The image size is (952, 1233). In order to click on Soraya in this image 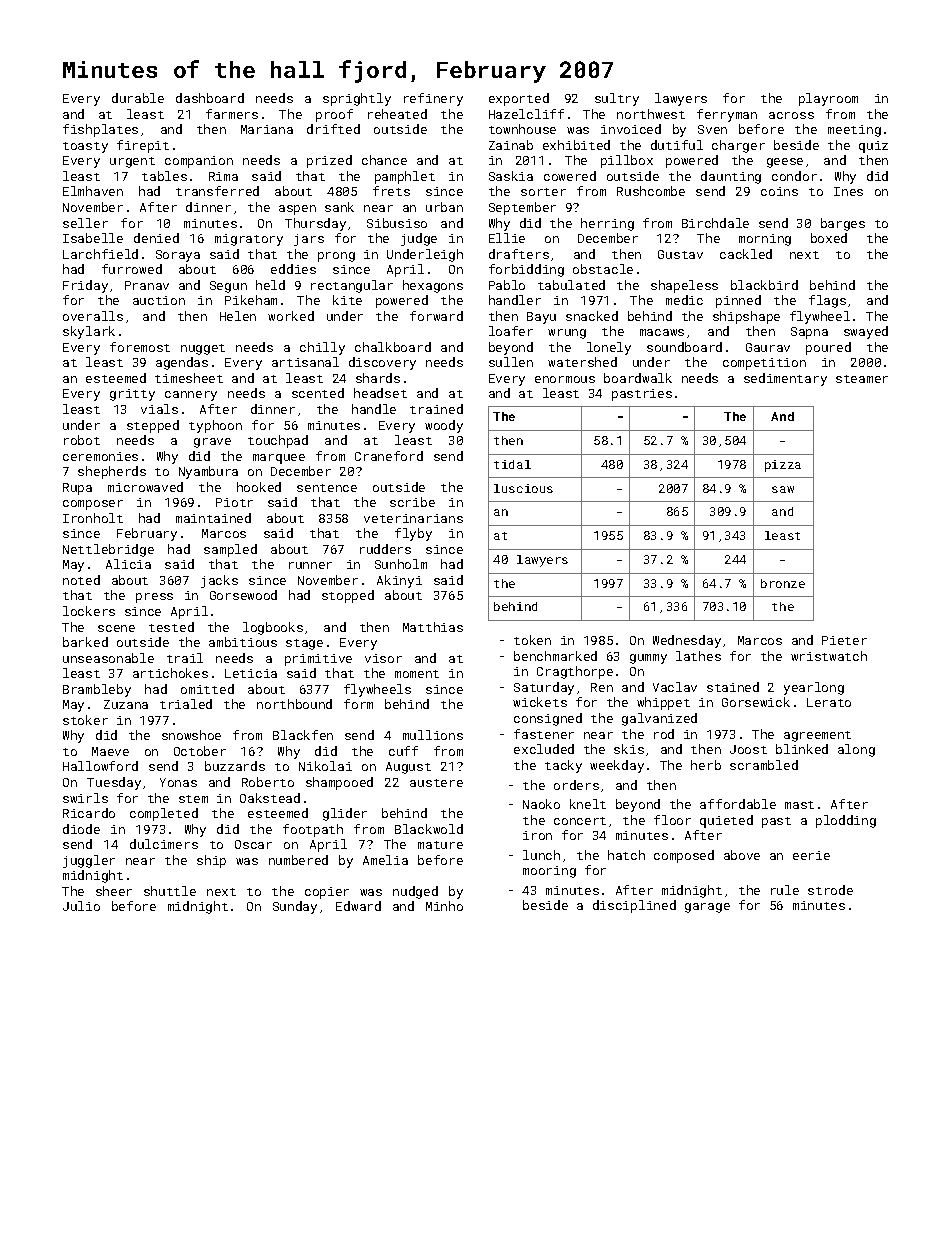, I will do `click(178, 256)`.
